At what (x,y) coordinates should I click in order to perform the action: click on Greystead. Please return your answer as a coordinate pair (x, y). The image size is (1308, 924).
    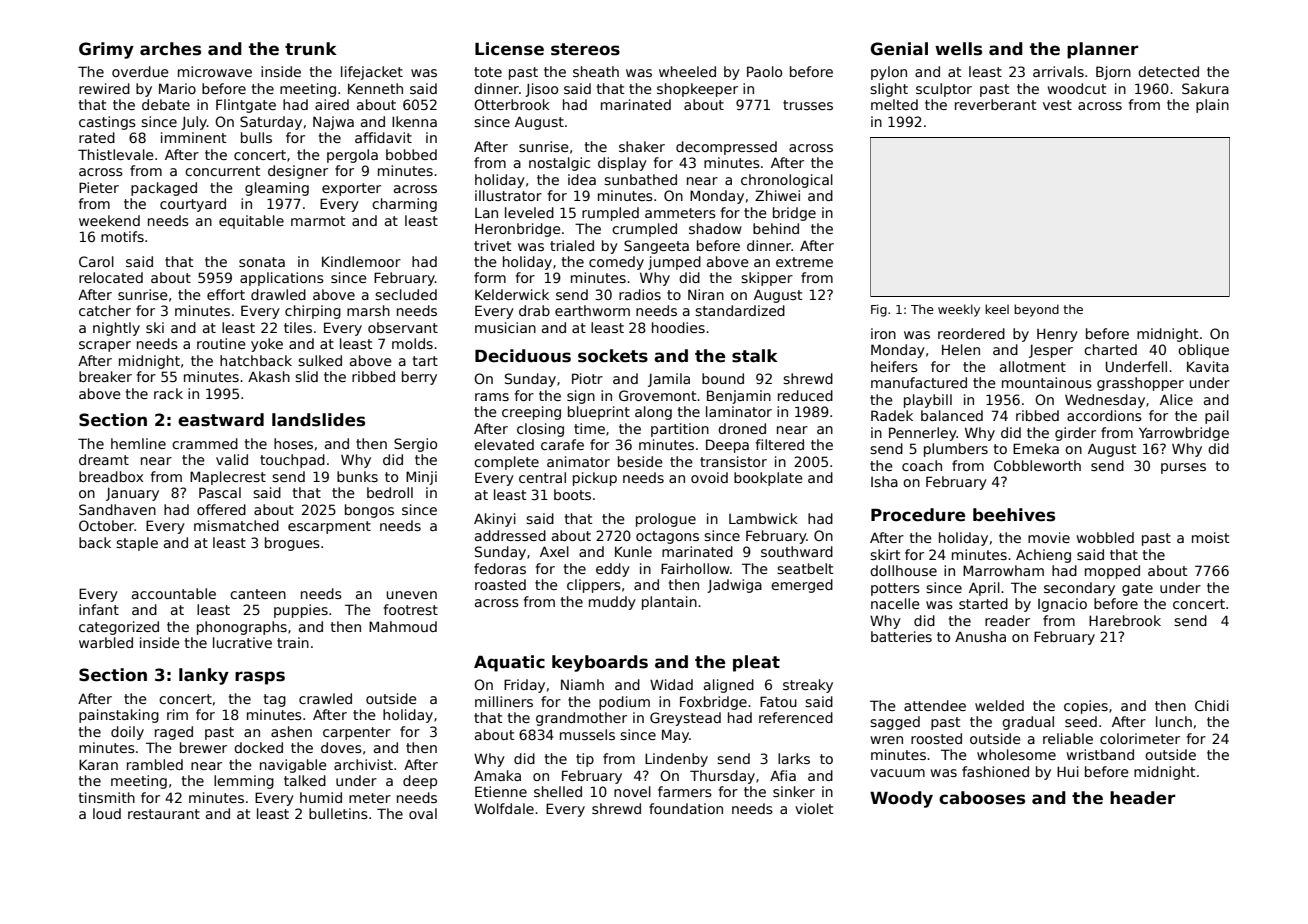
    Looking at the image, I should click on (685, 719).
